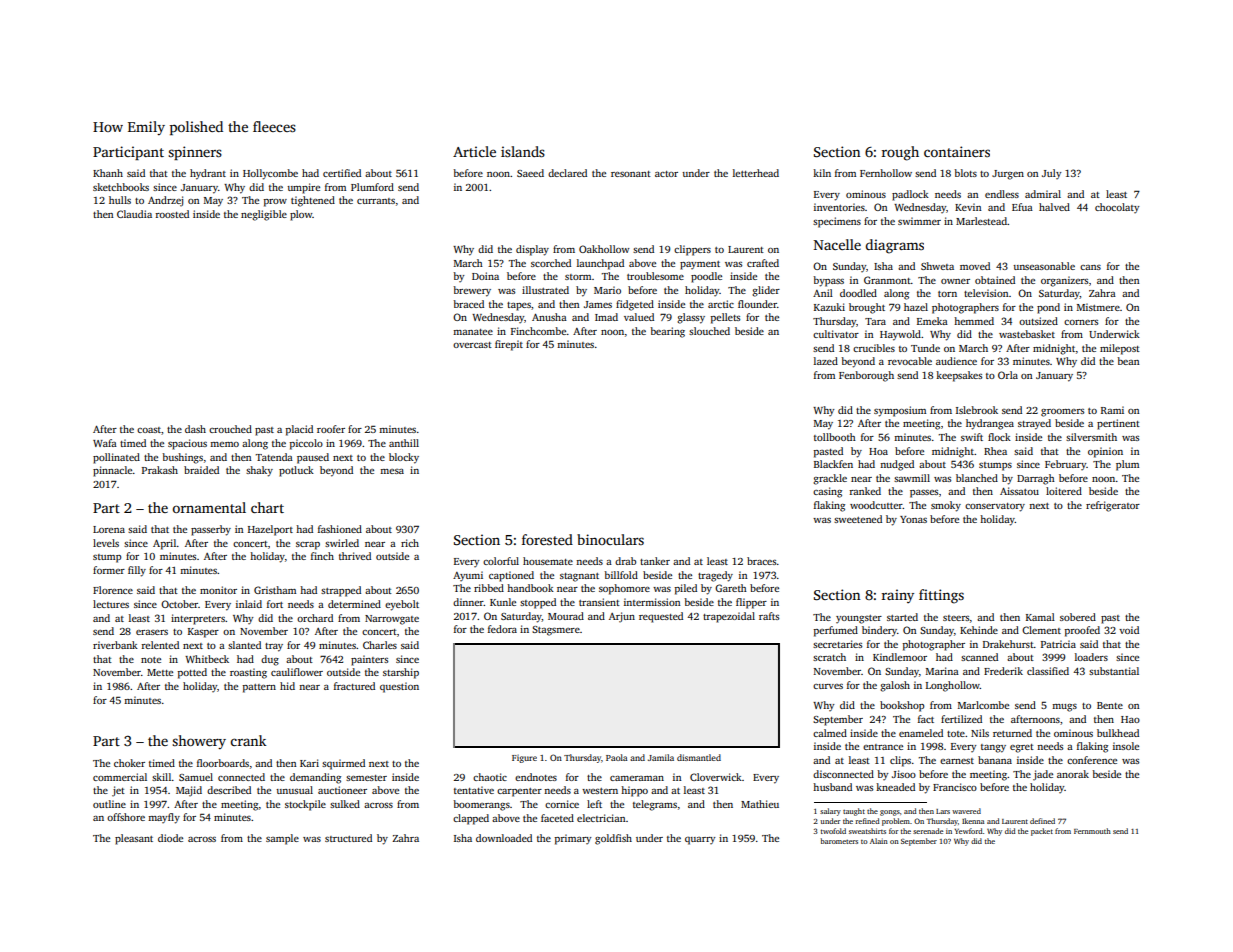 The image size is (1233, 952). Describe the element at coordinates (631, 174) in the document. I see `resonant` at that location.
